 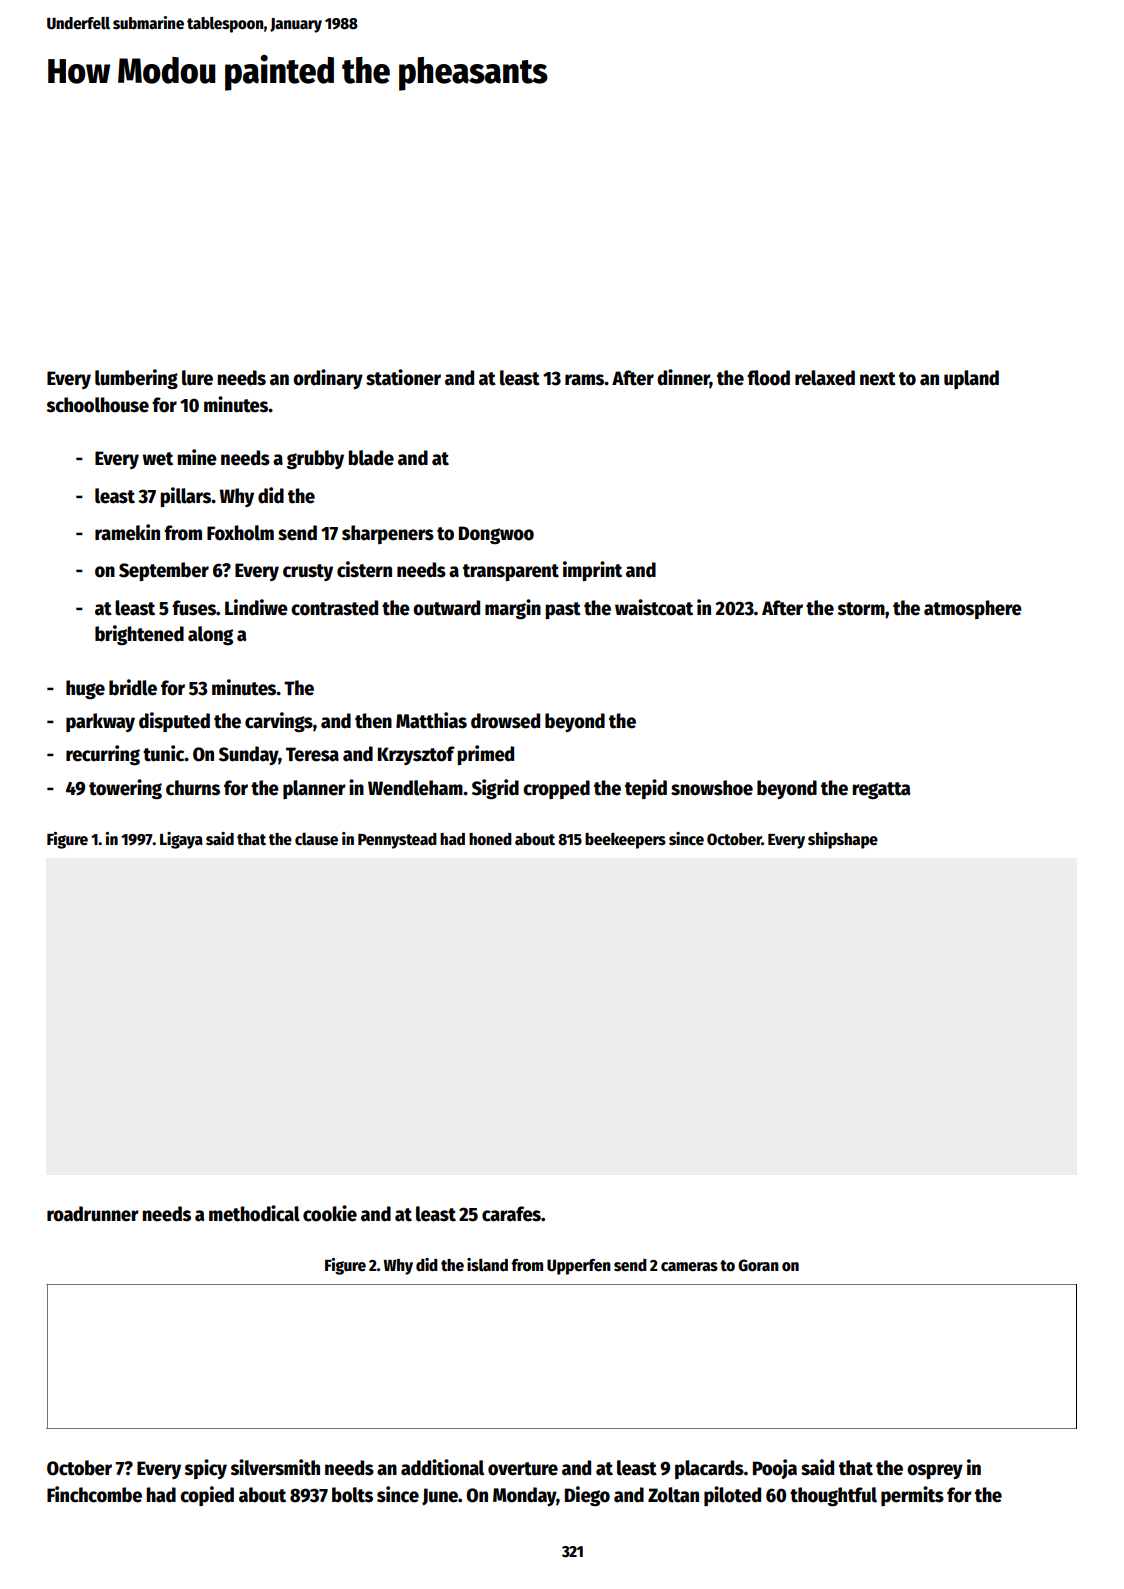 What do you see at coordinates (712, 788) in the screenshot?
I see `snowshoe` at bounding box center [712, 788].
